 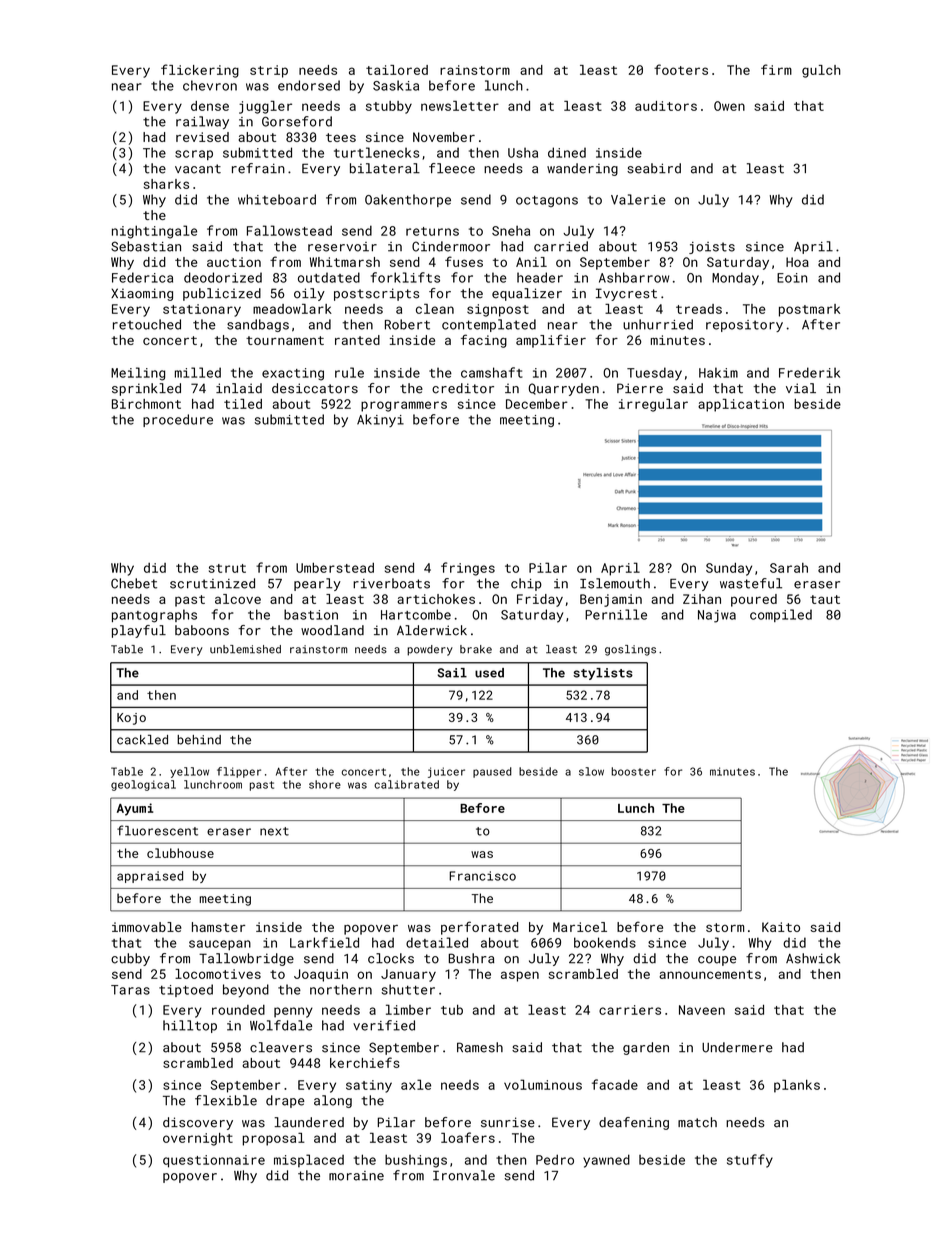 I want to click on auditors, so click(x=666, y=106).
